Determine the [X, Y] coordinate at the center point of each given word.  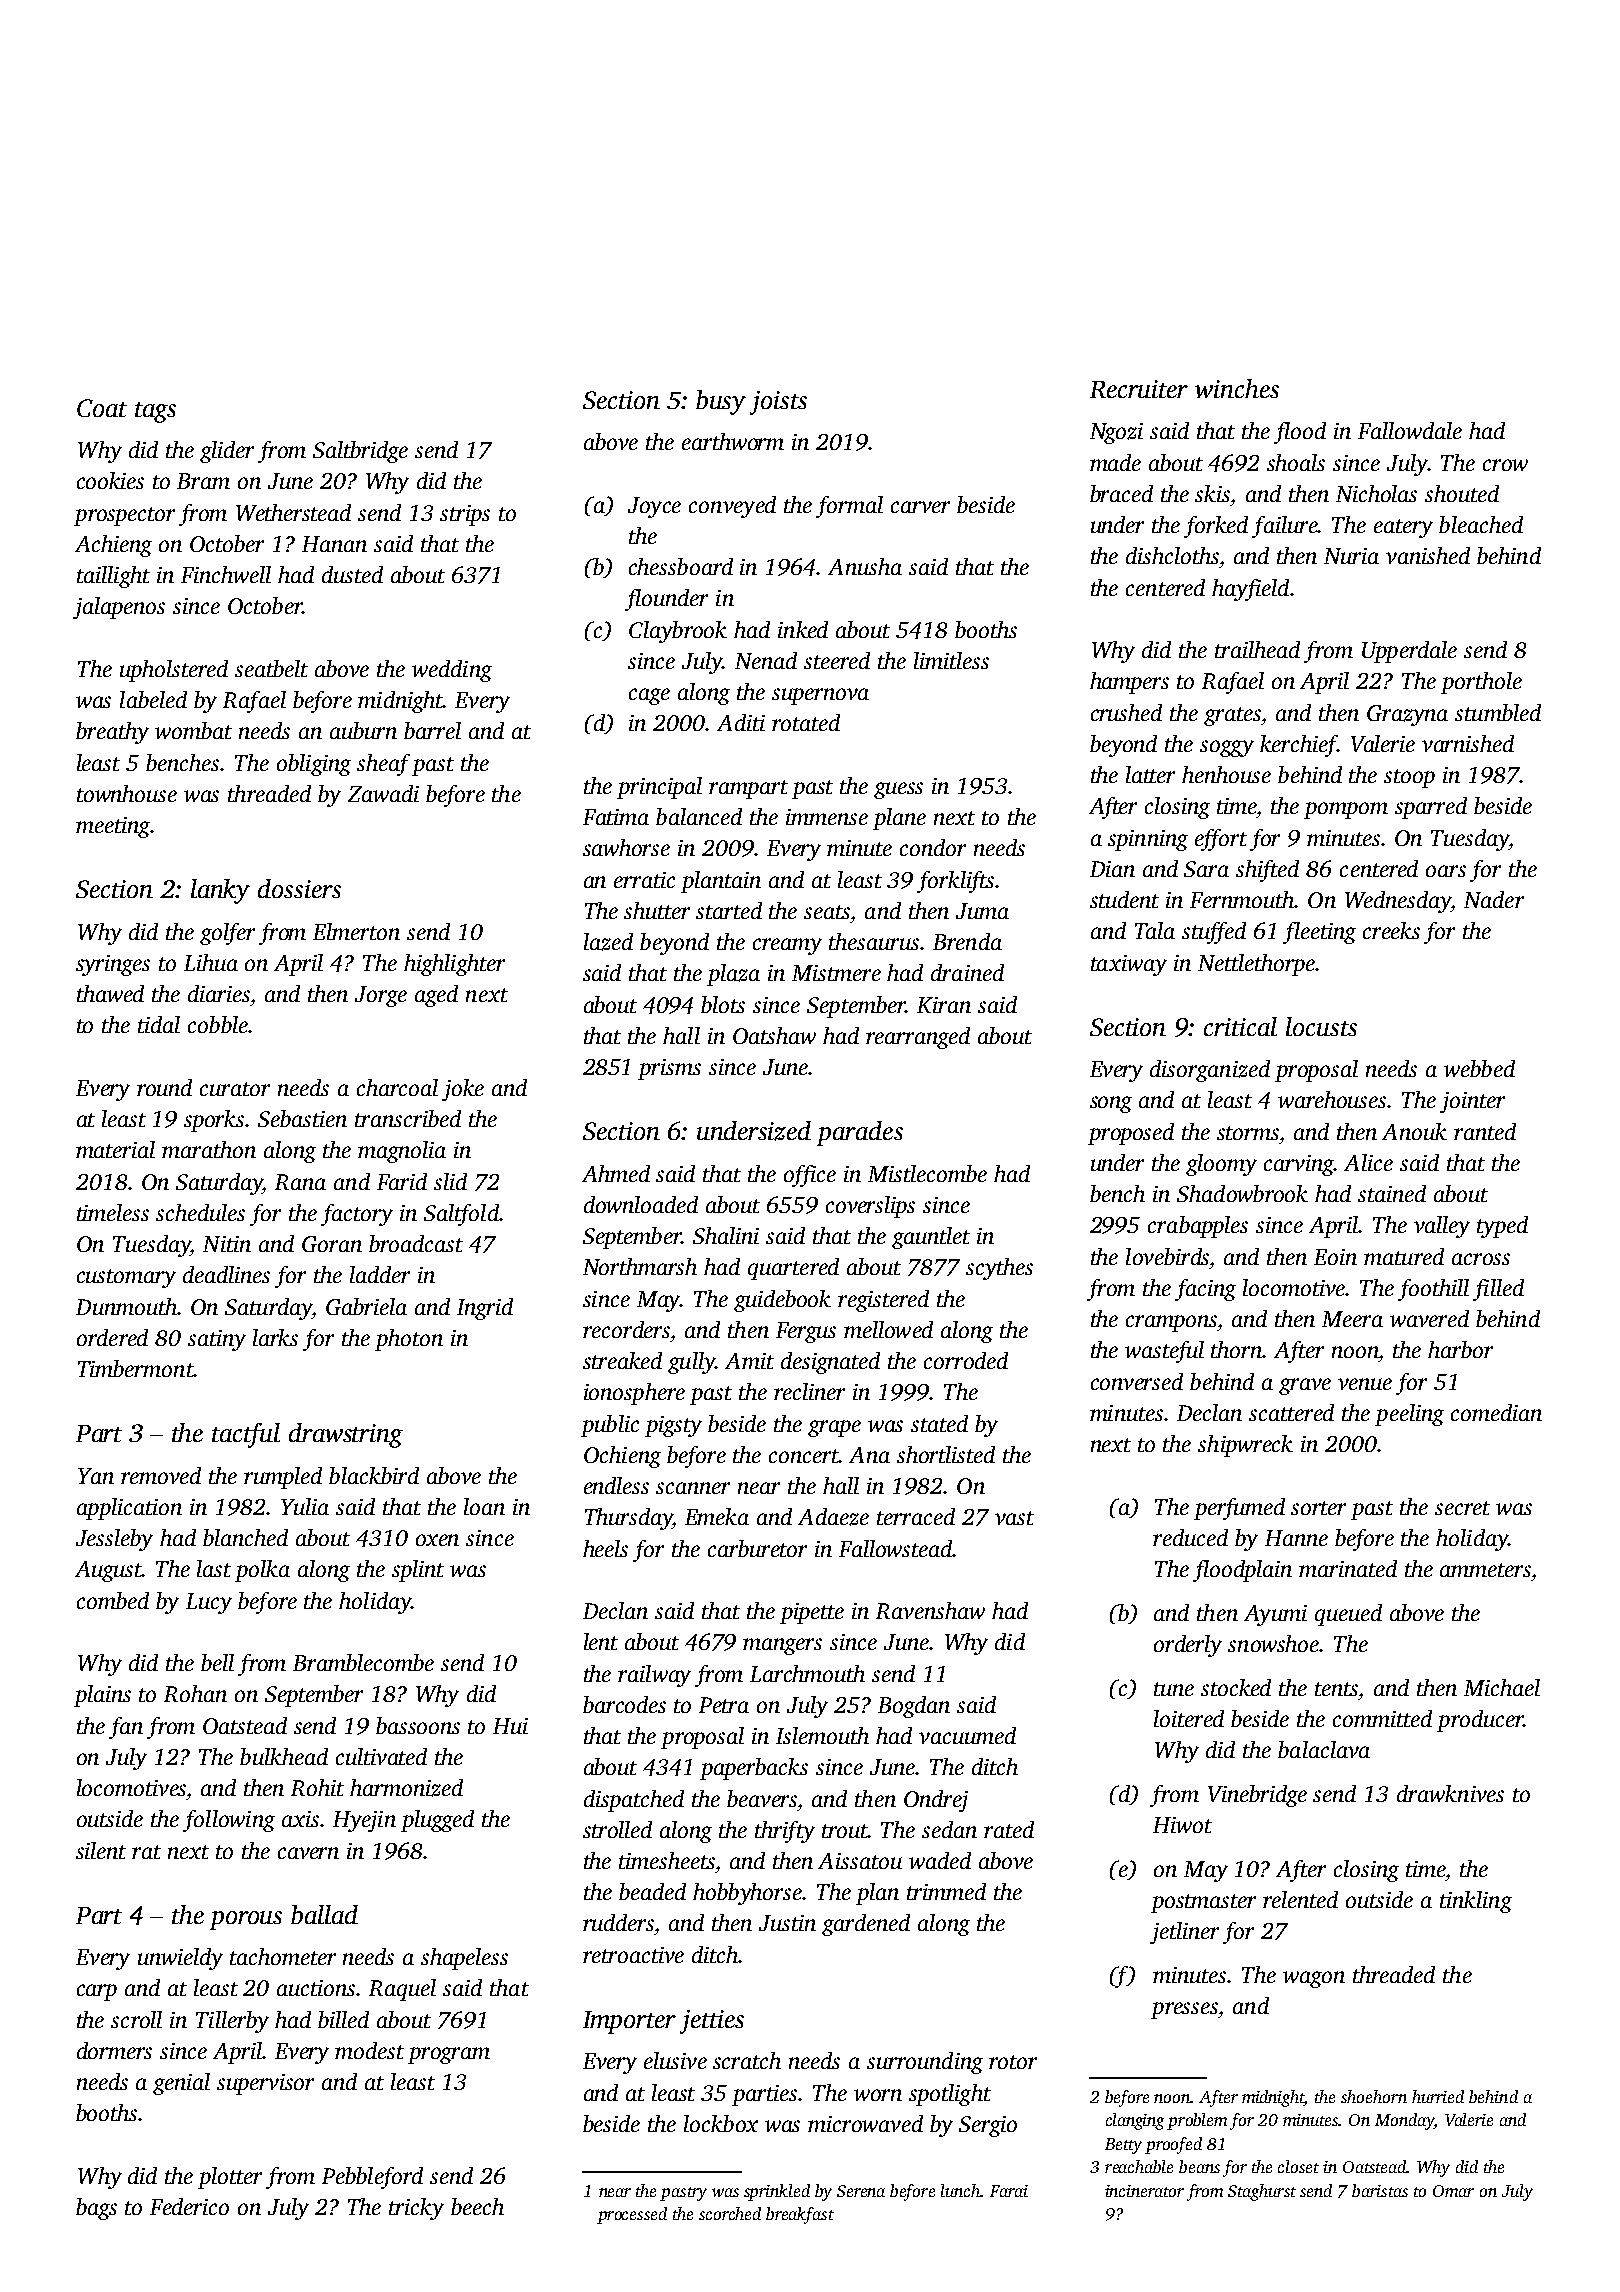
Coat [102, 408]
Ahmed [616, 1173]
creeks [1391, 930]
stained [1392, 1193]
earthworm [733, 441]
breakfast [800, 2215]
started [729, 910]
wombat [193, 730]
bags [96, 2209]
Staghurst [1262, 2192]
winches [1237, 388]
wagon [1314, 1979]
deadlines [226, 1274]
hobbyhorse [747, 1894]
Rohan [195, 1693]
